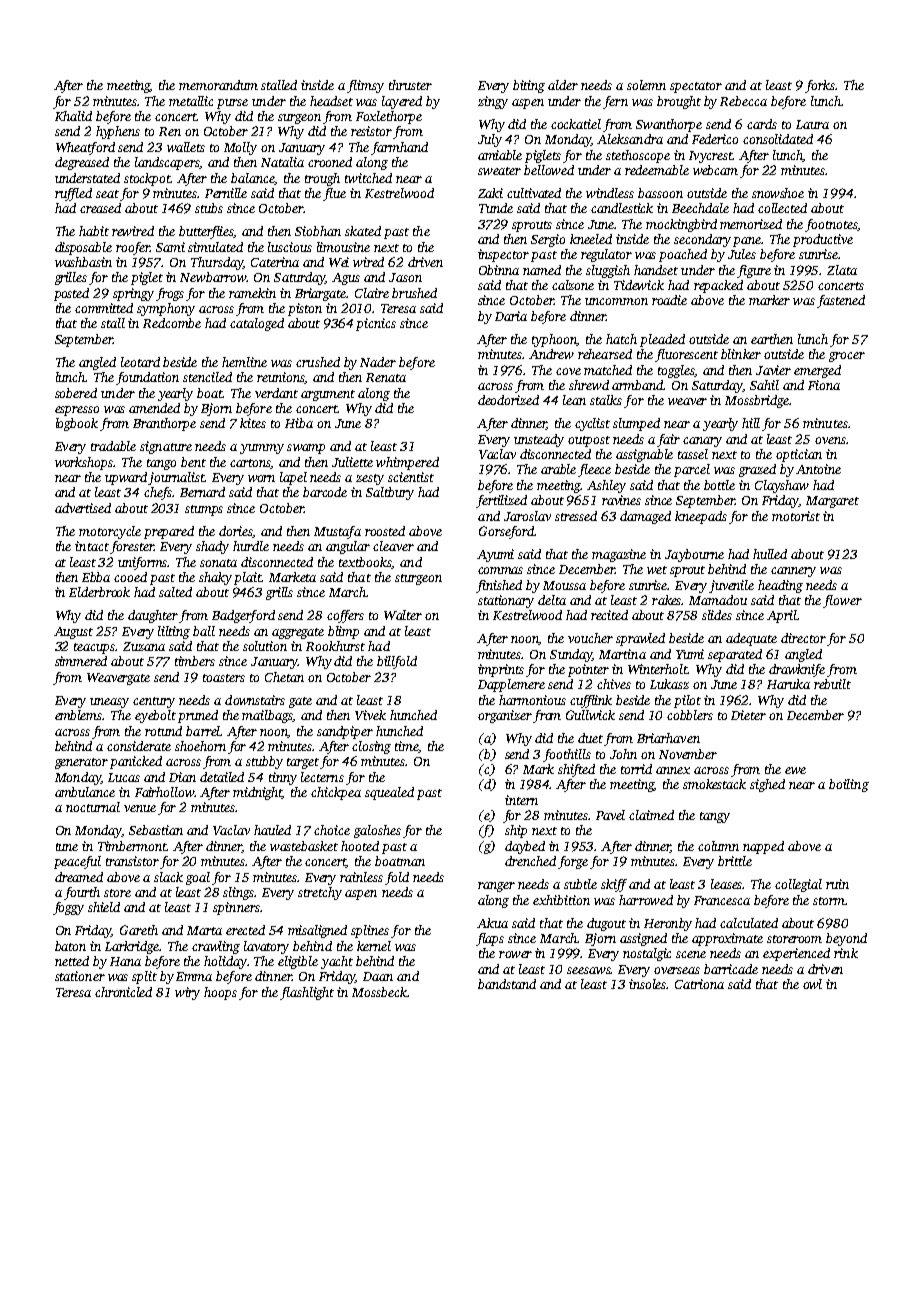 The width and height of the screenshot is (924, 1308). What do you see at coordinates (757, 470) in the screenshot?
I see `grazed` at bounding box center [757, 470].
